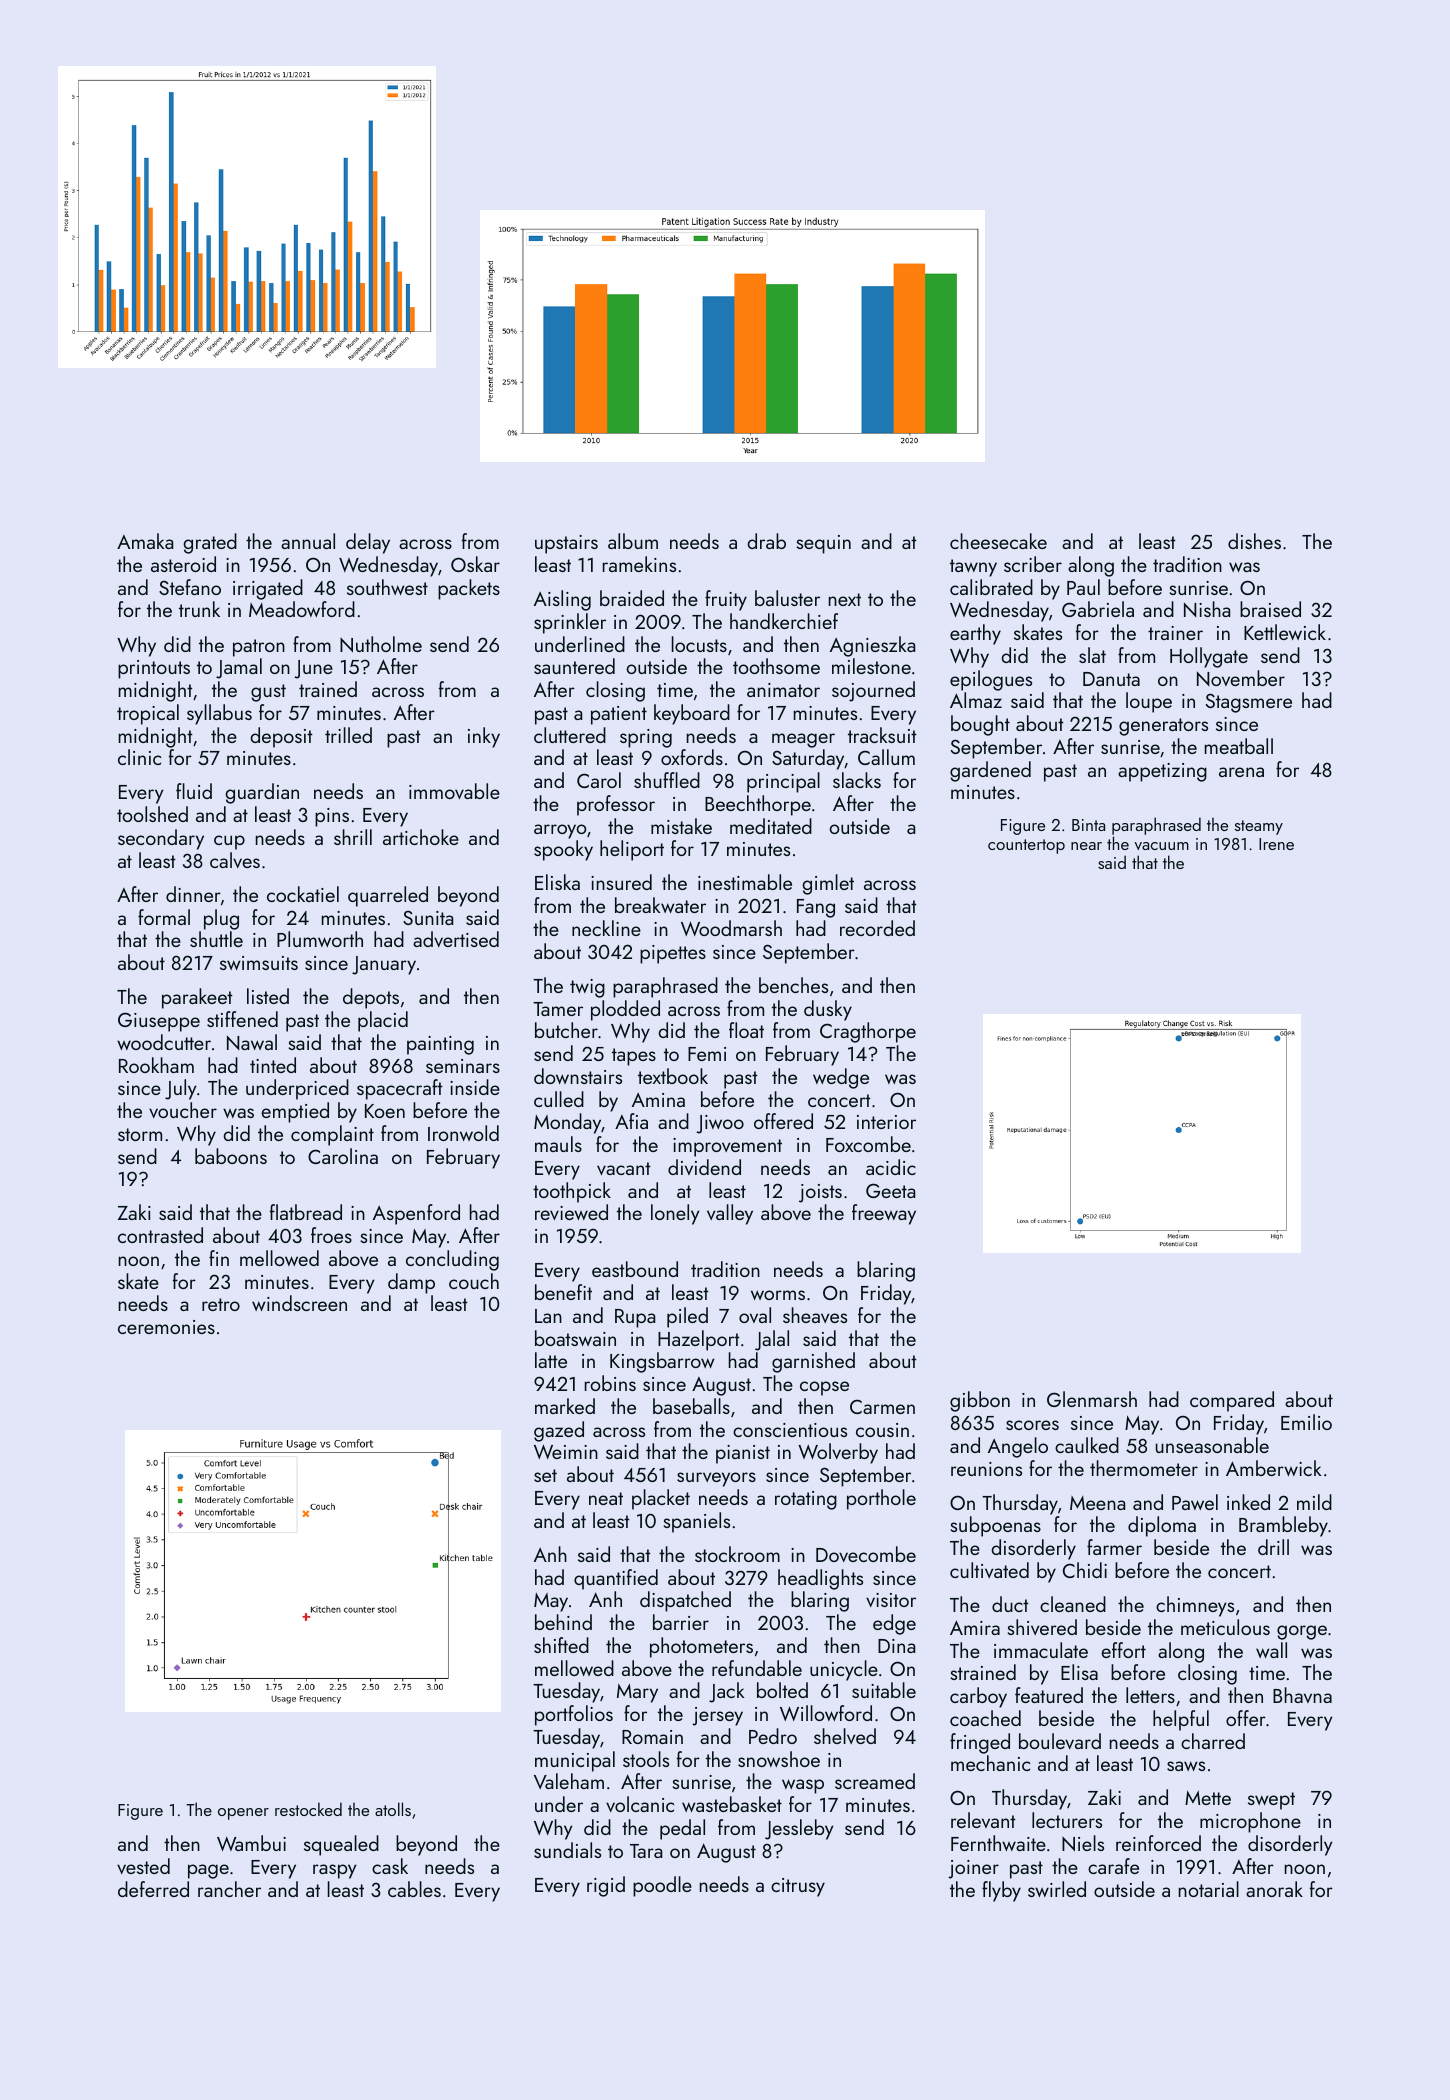 Image resolution: width=1450 pixels, height=2100 pixels. I want to click on visitor, so click(891, 1600).
